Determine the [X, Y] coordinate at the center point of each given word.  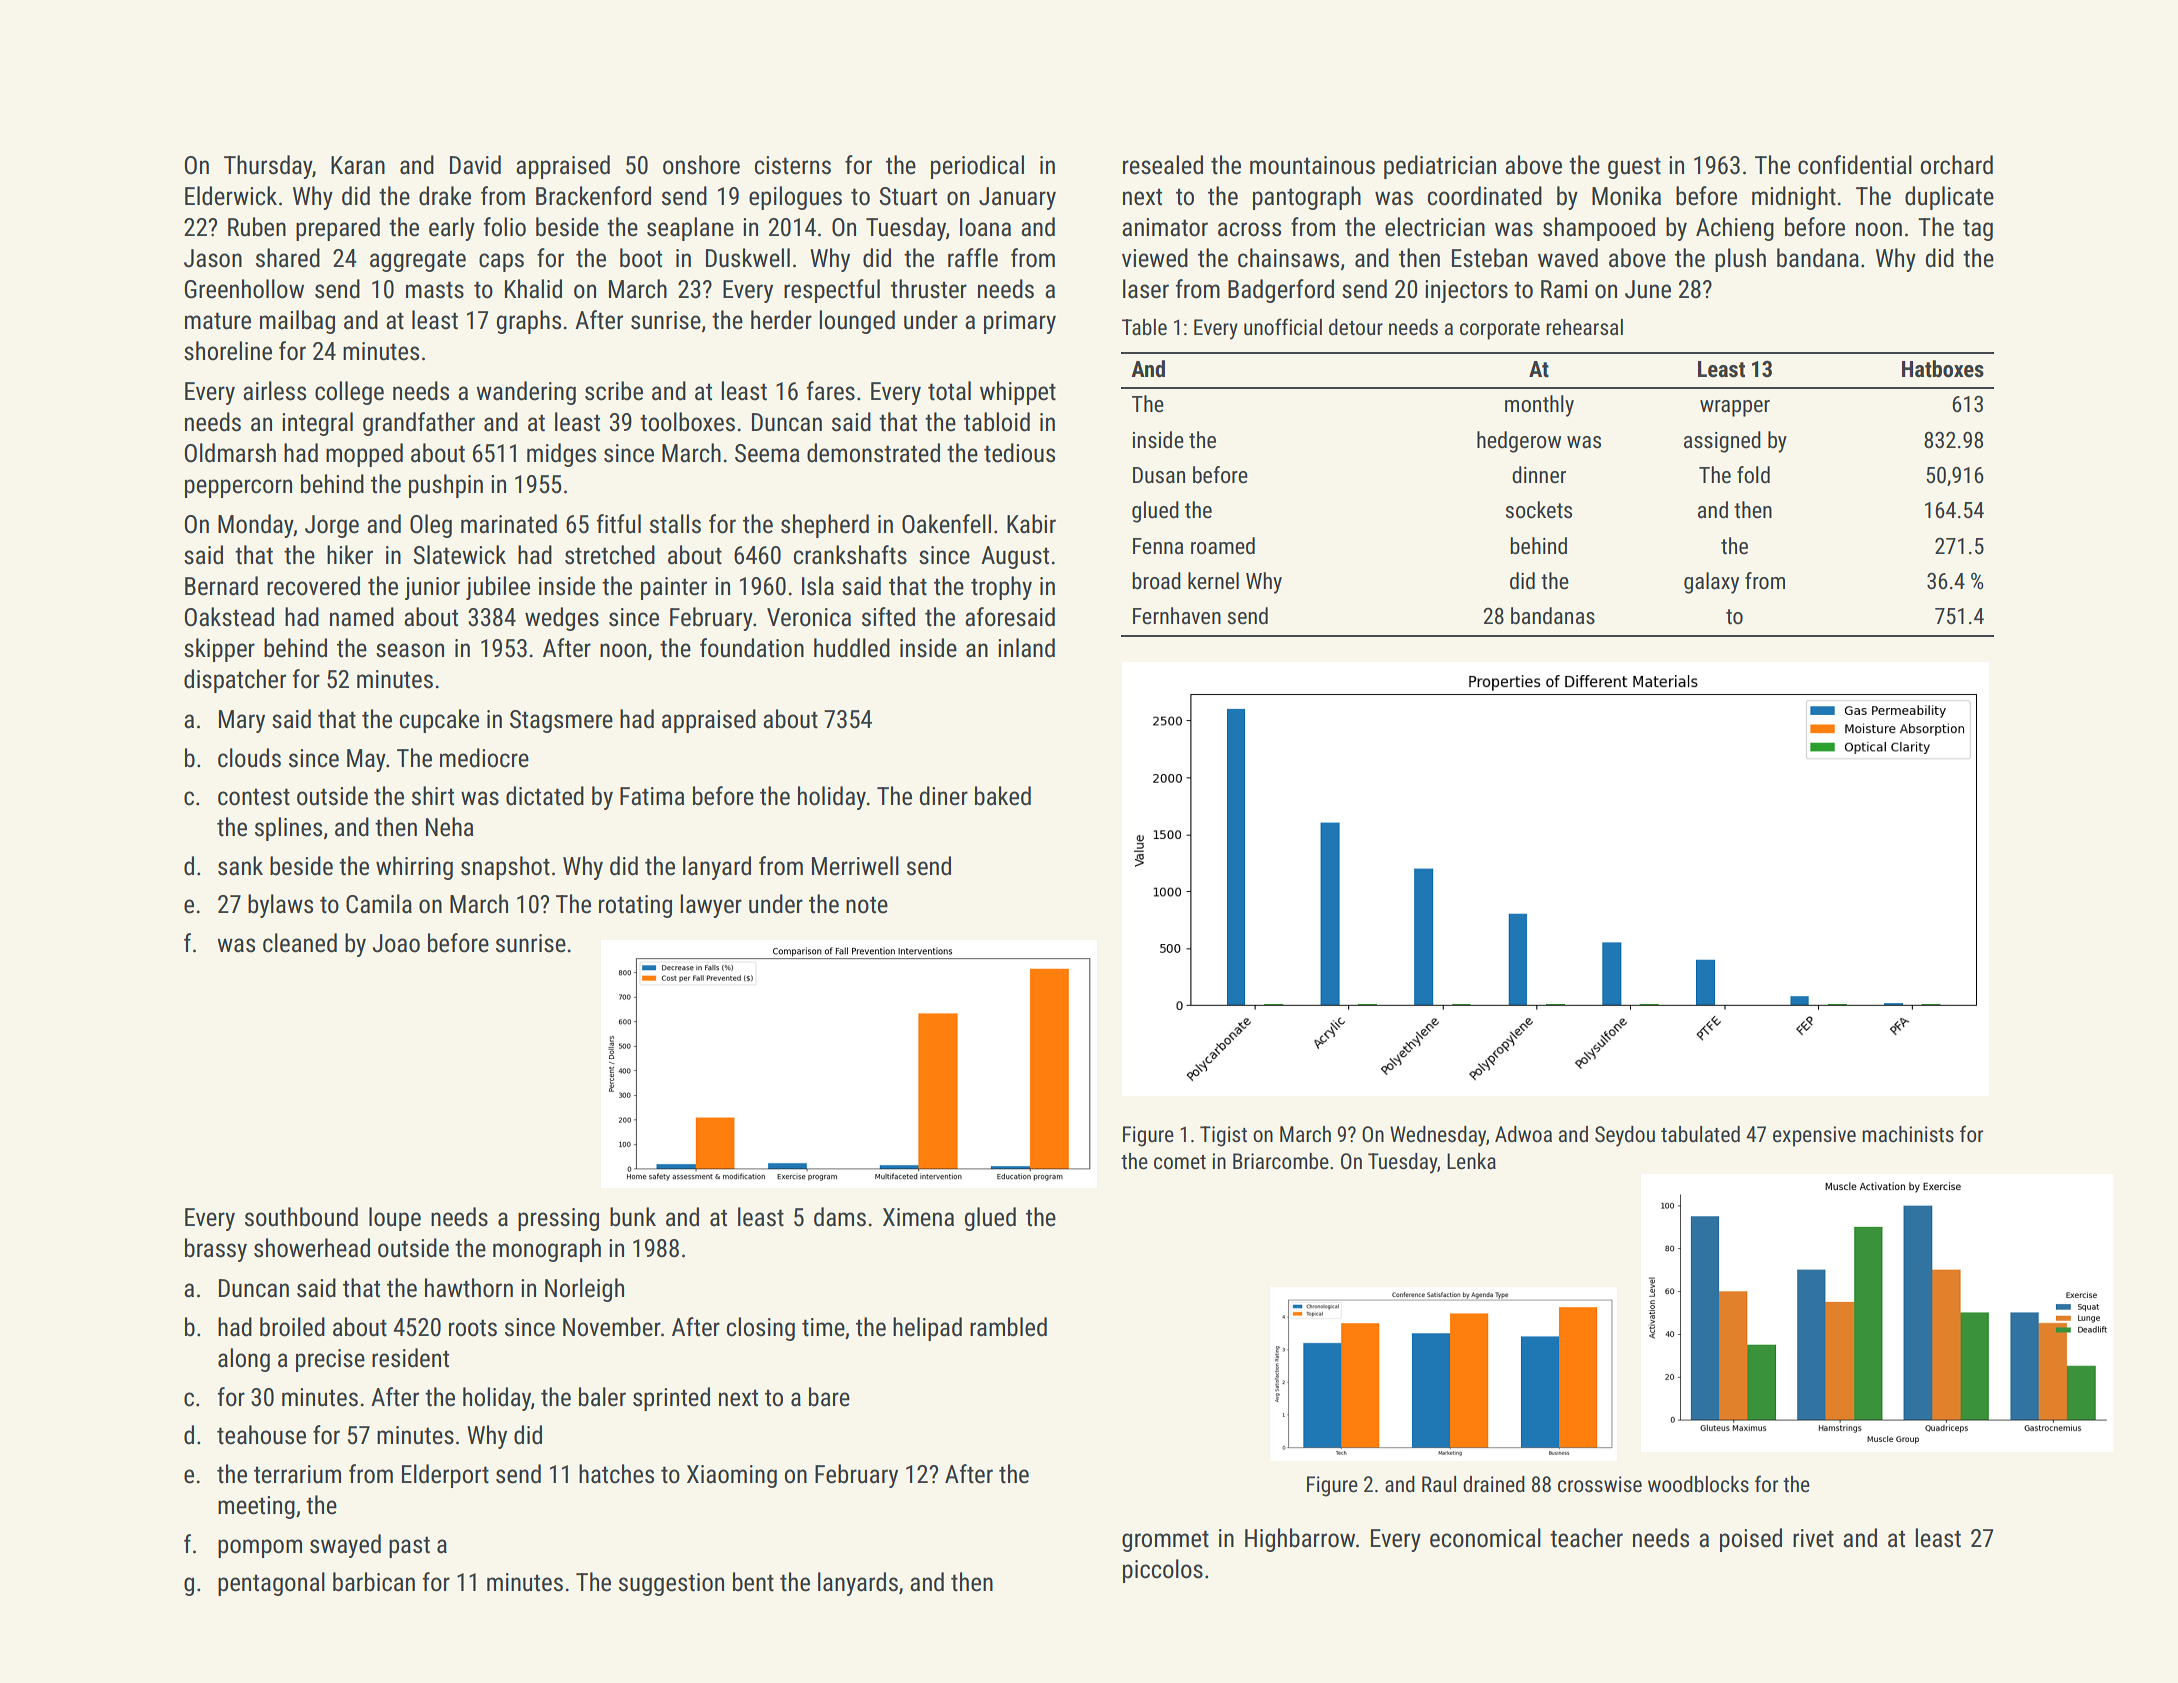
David [475, 165]
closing [761, 1329]
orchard [1957, 165]
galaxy [1711, 583]
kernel [1213, 581]
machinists [1908, 1134]
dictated [545, 796]
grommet [1165, 1541]
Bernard [221, 586]
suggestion [671, 1584]
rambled [1008, 1327]
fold [1753, 475]
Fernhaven [1177, 616]
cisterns [793, 165]
